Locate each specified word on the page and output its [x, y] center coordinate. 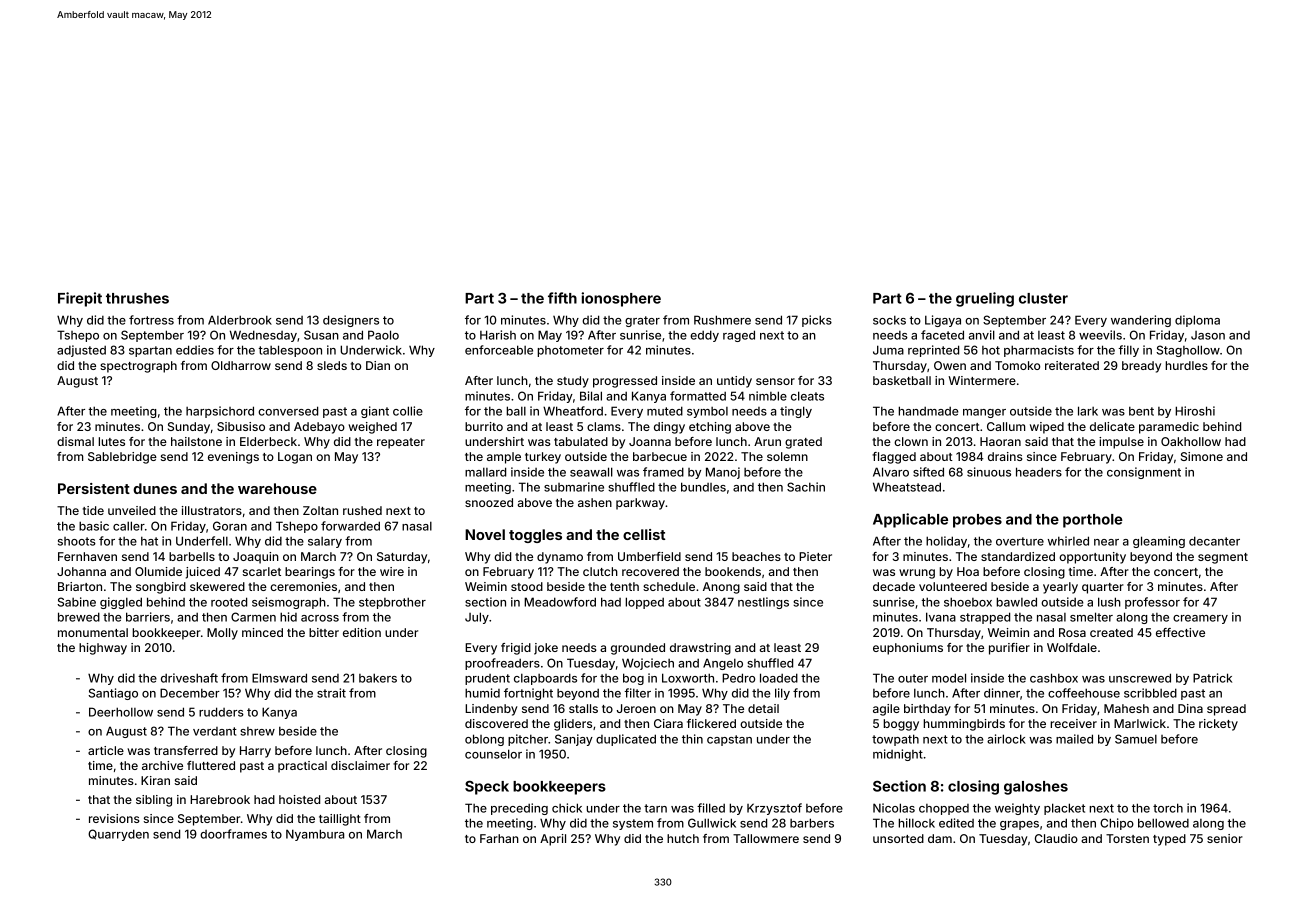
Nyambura [315, 835]
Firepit [80, 299]
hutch [683, 838]
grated [803, 443]
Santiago [113, 694]
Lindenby [491, 710]
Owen [950, 365]
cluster [1043, 298]
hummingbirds [964, 725]
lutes [111, 441]
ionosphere [621, 299]
